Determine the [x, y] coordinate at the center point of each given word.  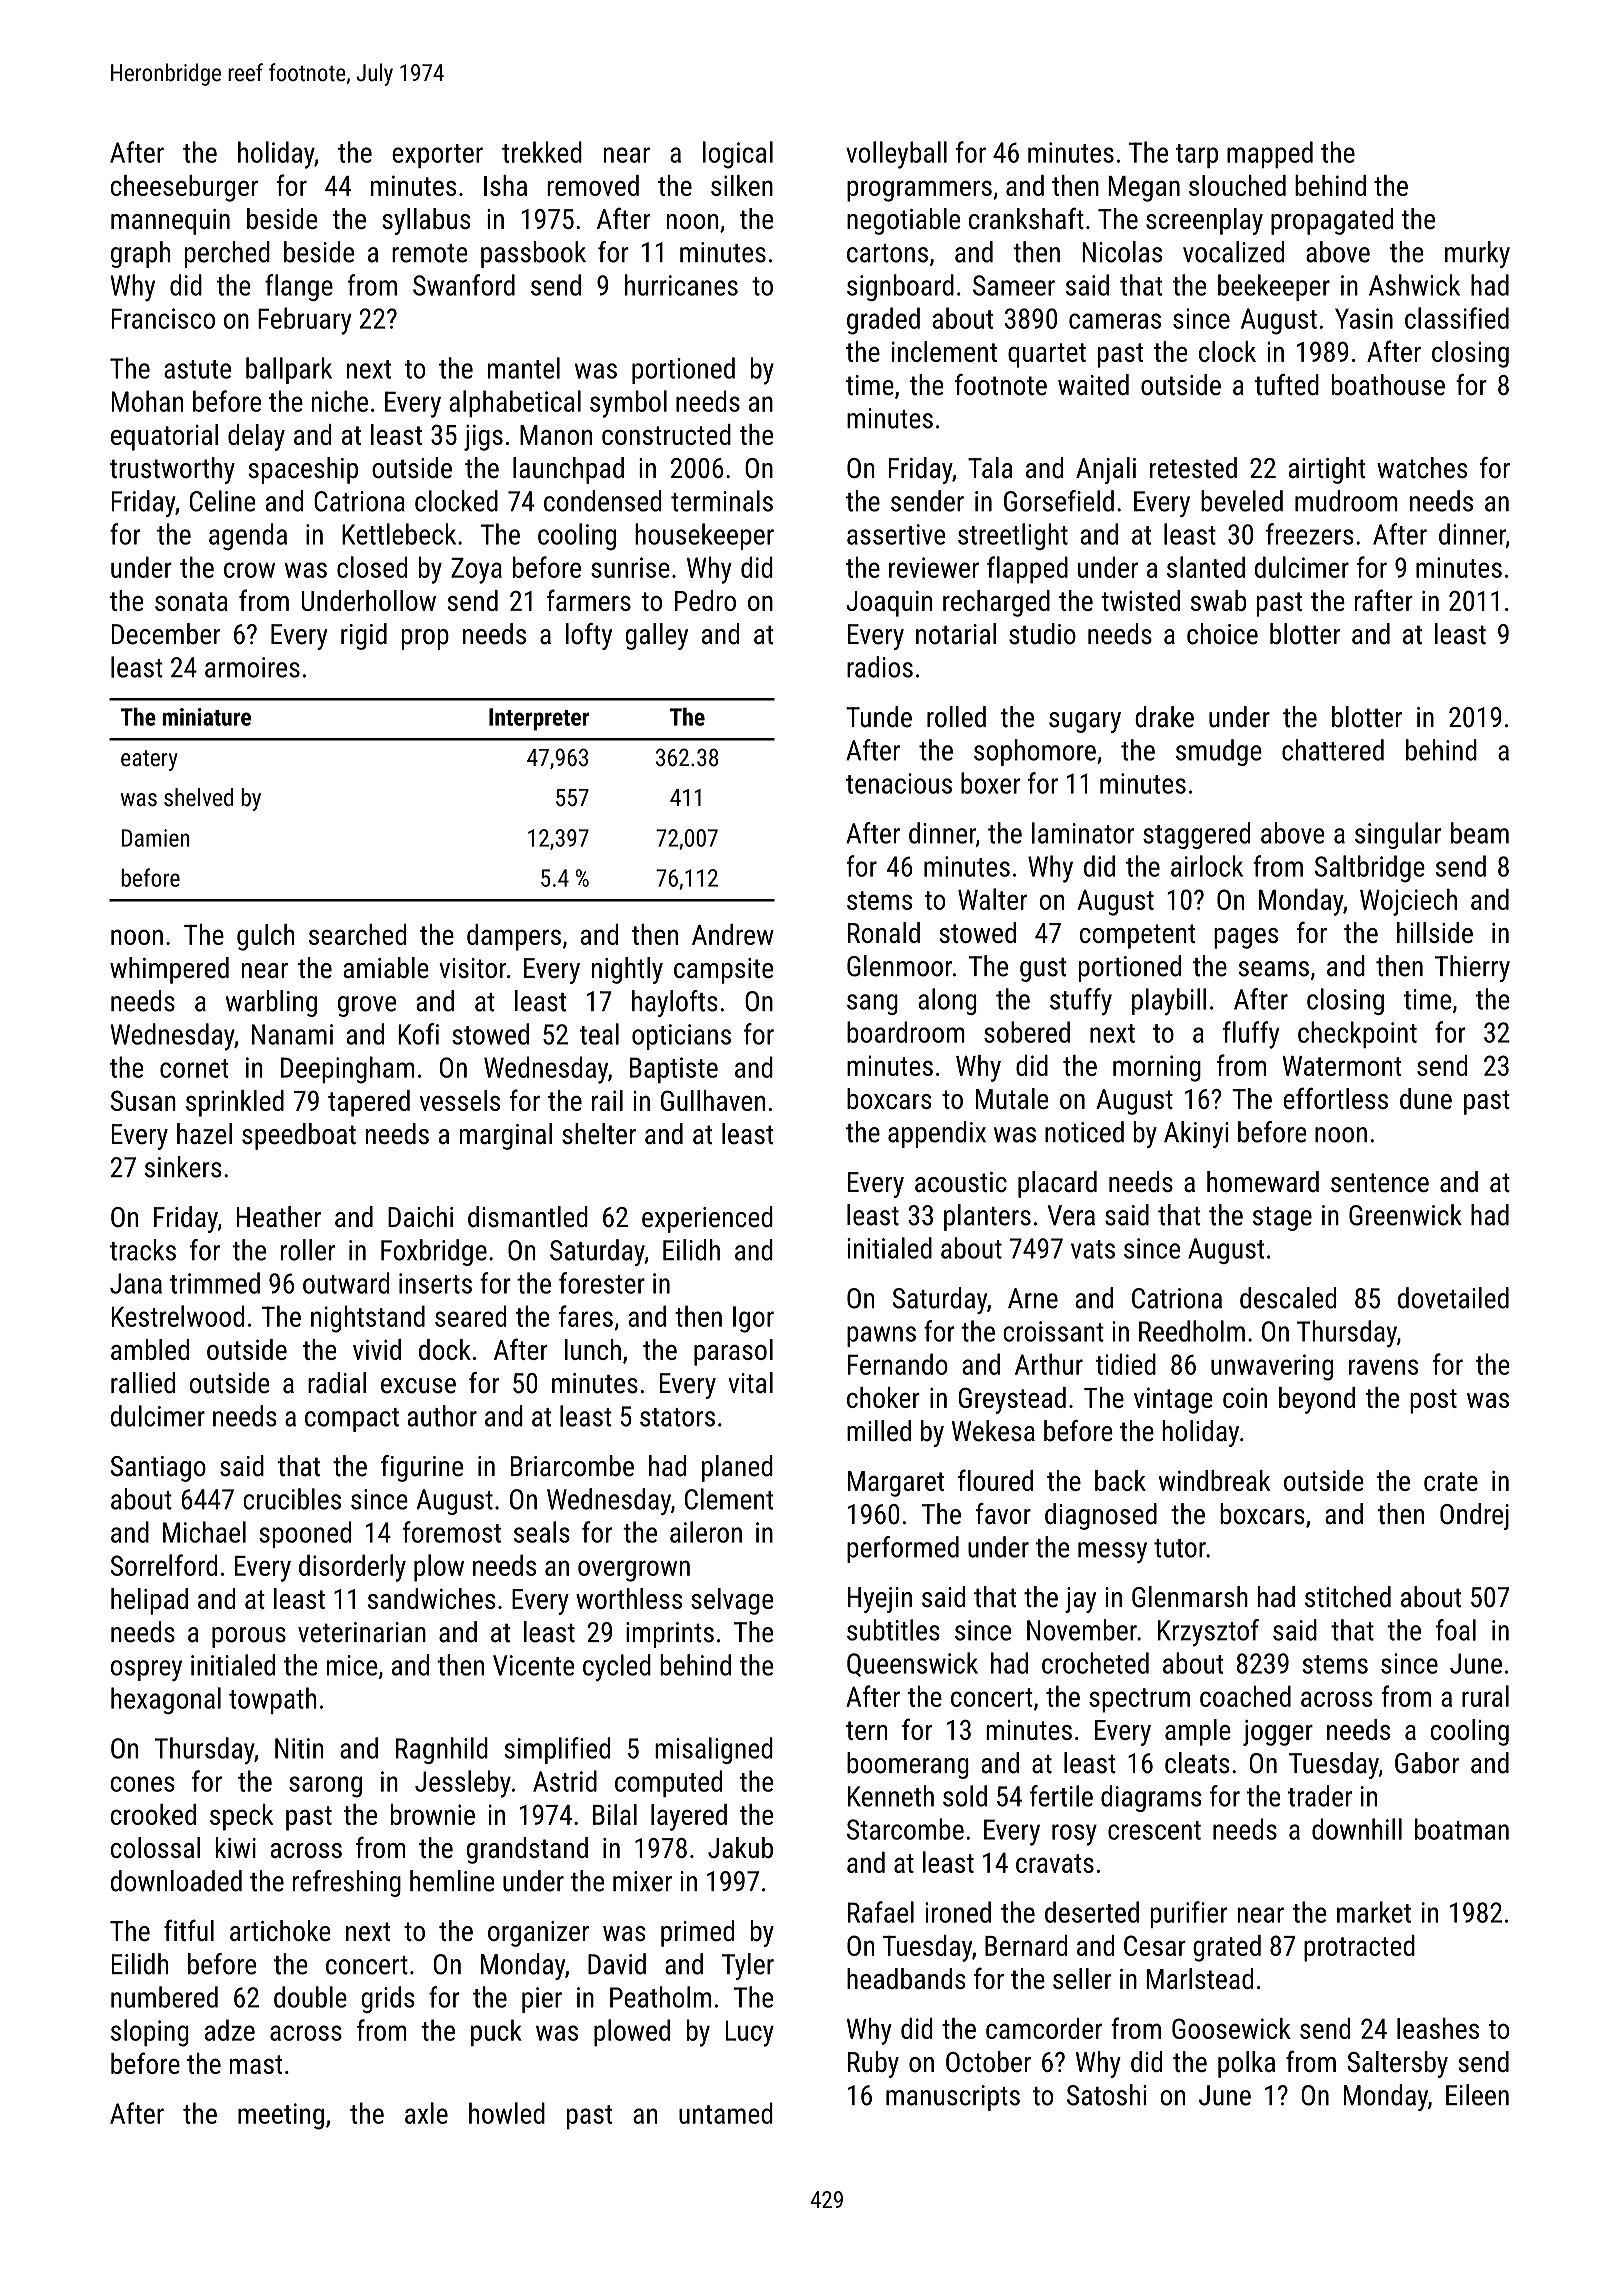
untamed [726, 2113]
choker [883, 1397]
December [165, 634]
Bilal [615, 1814]
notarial [956, 634]
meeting [281, 2116]
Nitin [299, 1748]
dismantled [528, 1217]
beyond [1317, 1400]
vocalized [1233, 252]
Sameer [1014, 285]
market [1374, 1912]
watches [1422, 468]
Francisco [163, 318]
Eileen [1477, 2095]
